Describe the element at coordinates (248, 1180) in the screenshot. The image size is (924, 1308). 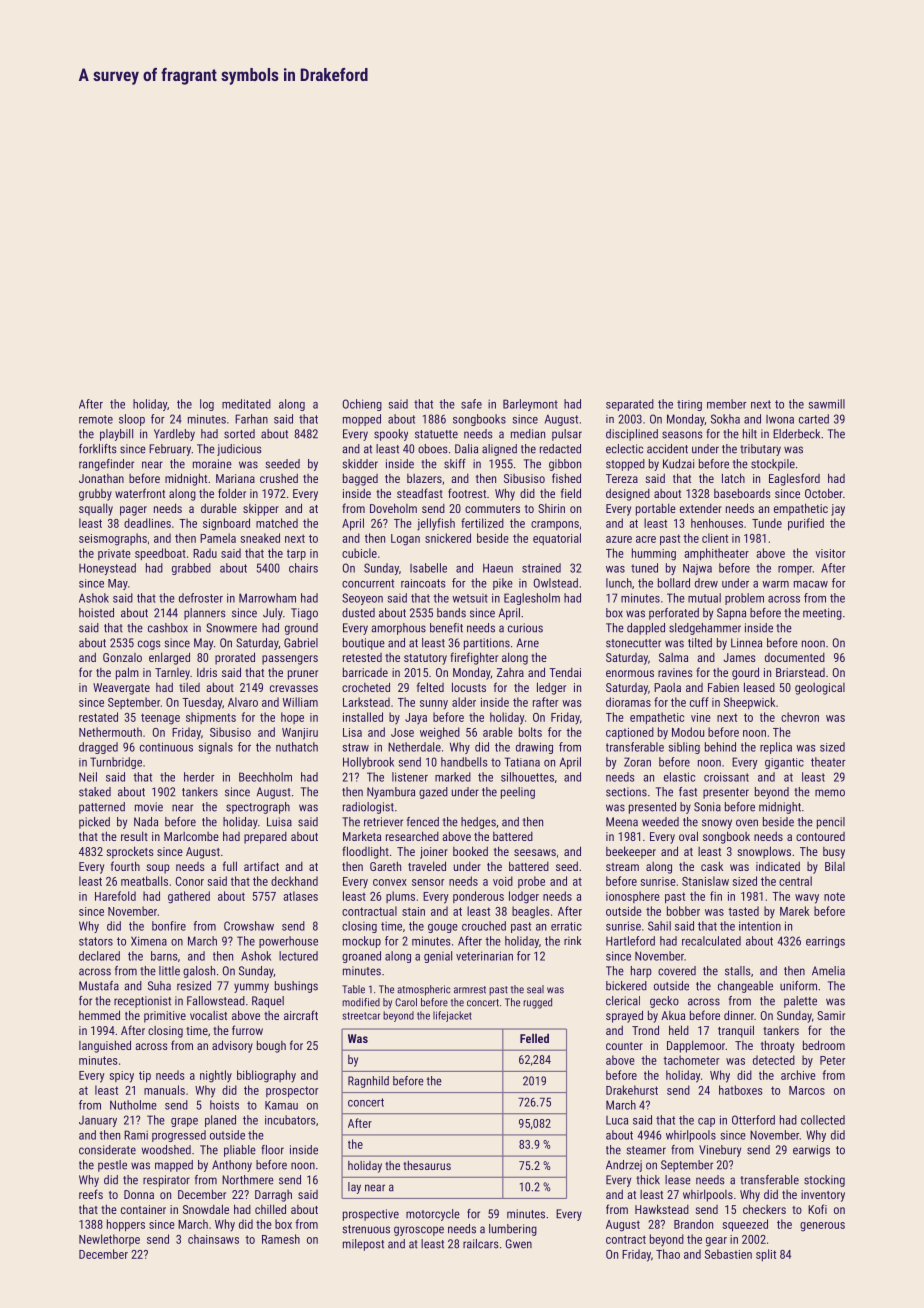
I see `Northmere` at that location.
